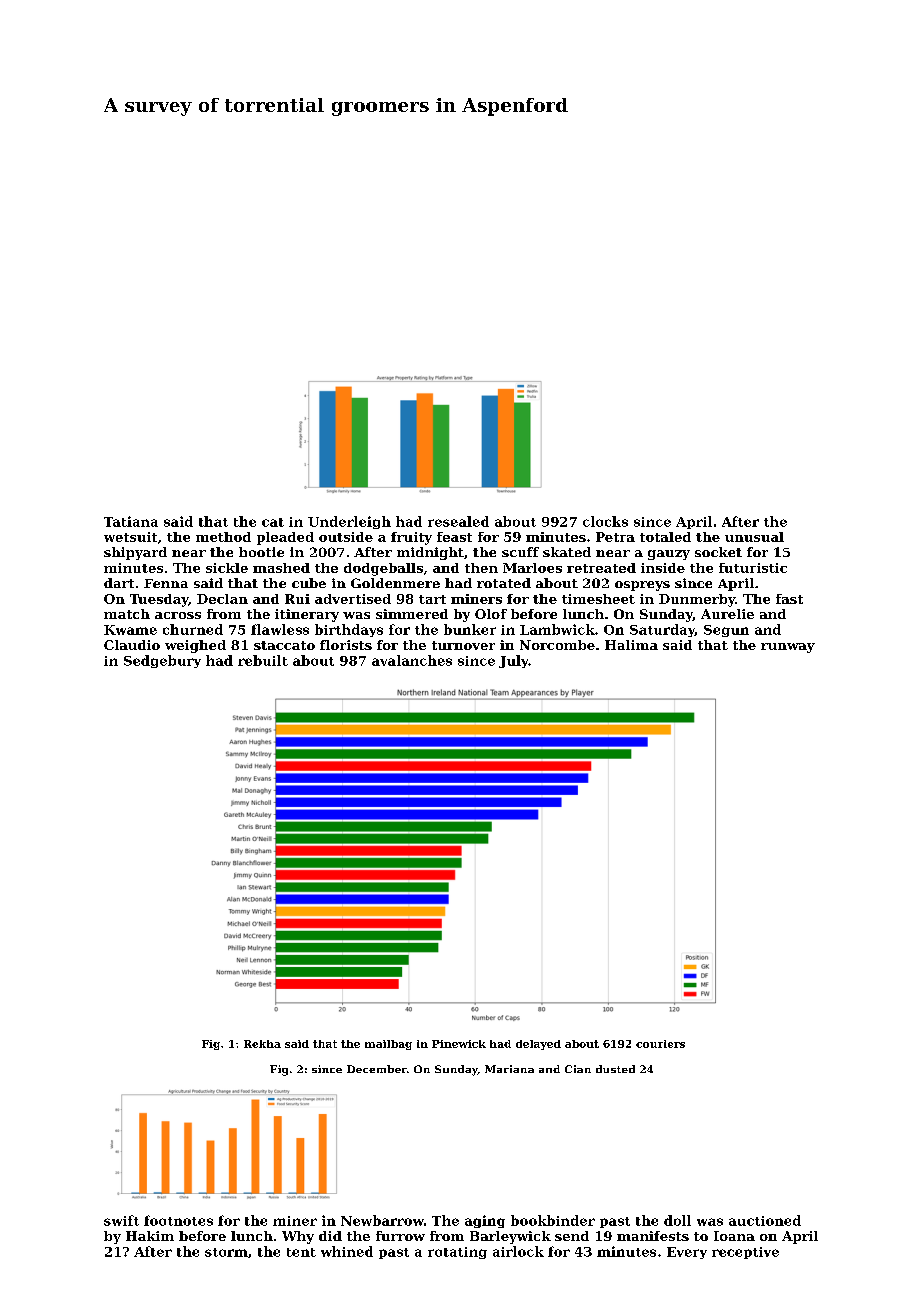 The image size is (924, 1308). I want to click on dodgeballs, so click(383, 569).
